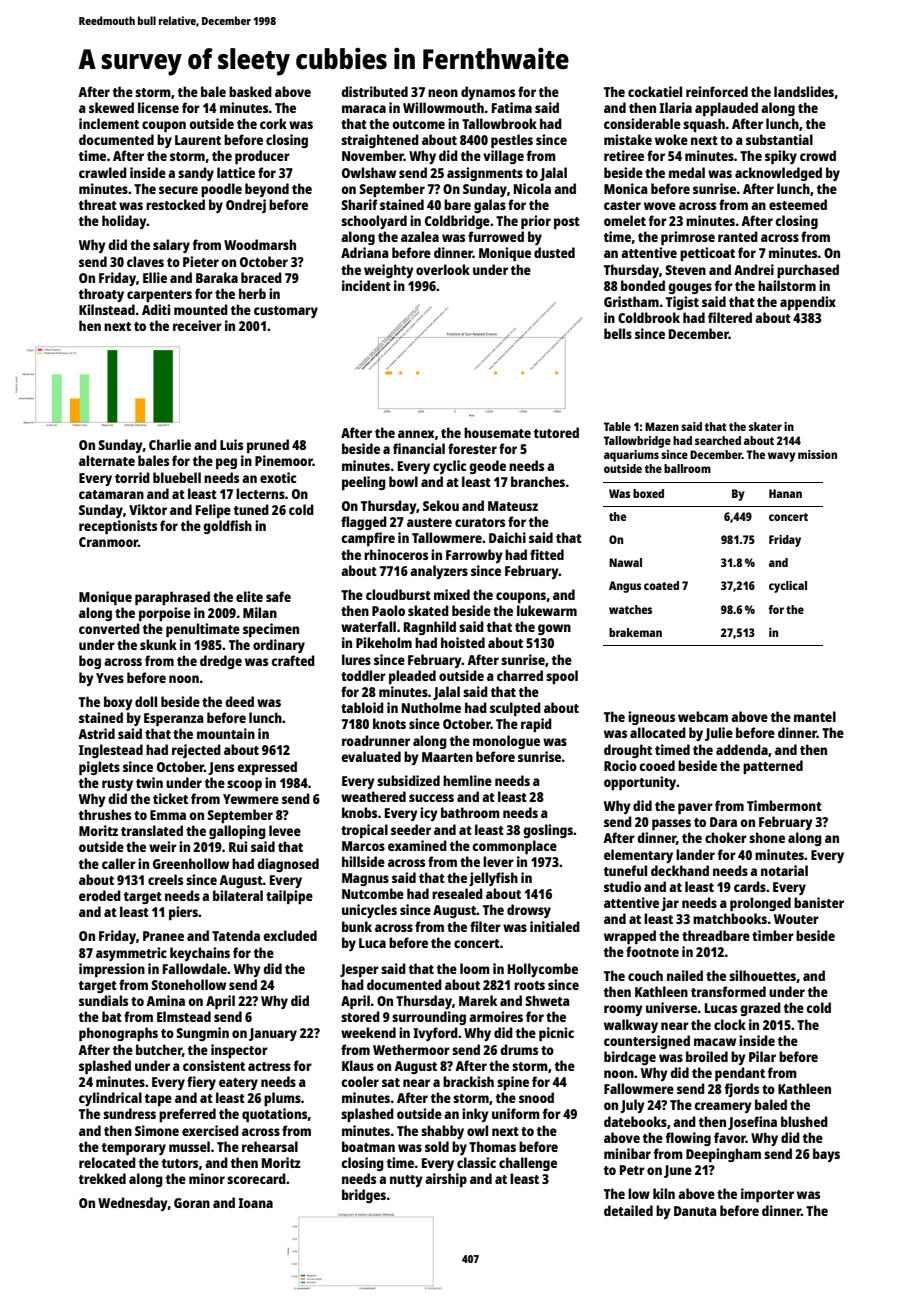 Image resolution: width=924 pixels, height=1308 pixels. Describe the element at coordinates (102, 1178) in the page. I see `trekked` at that location.
